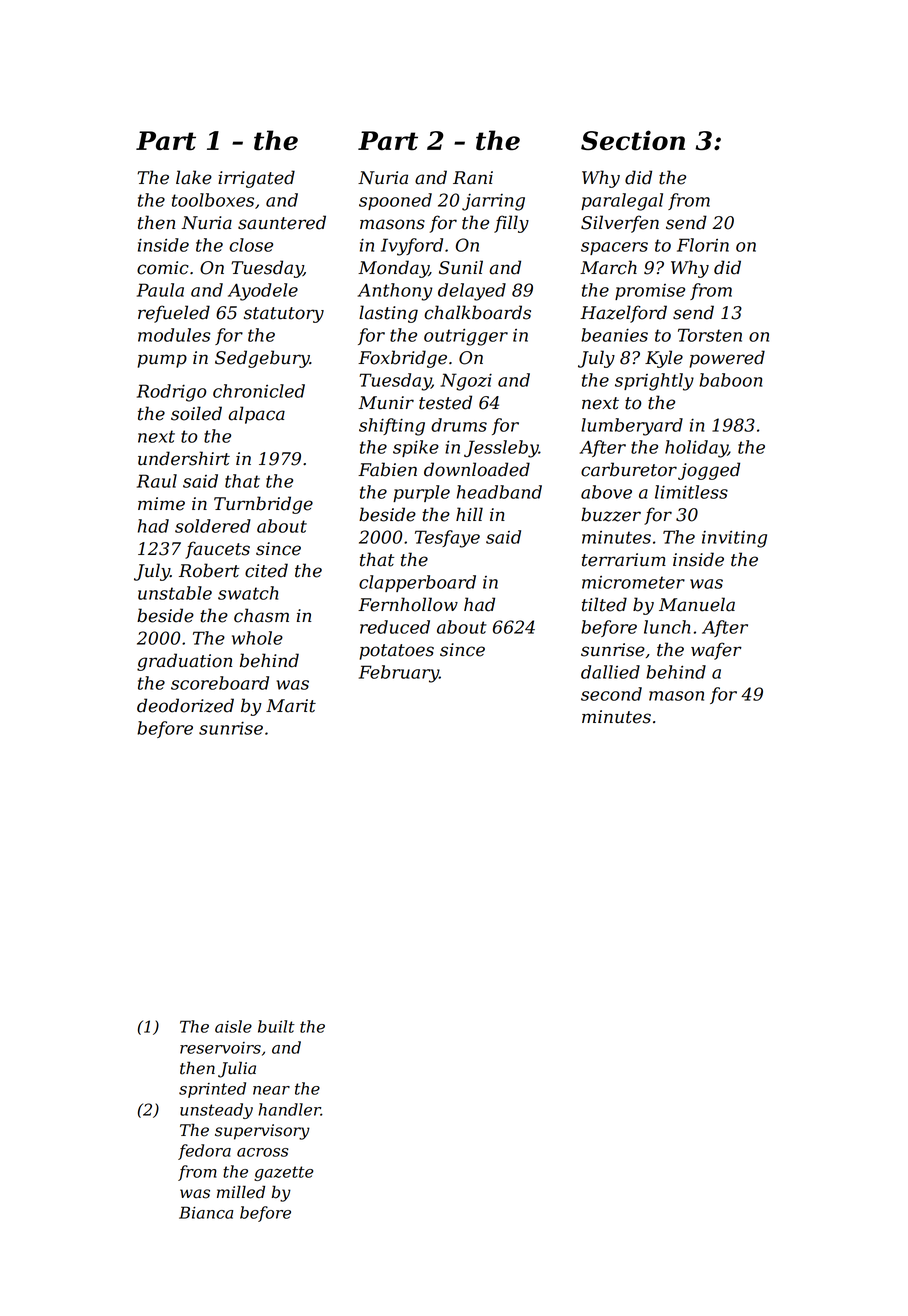  What do you see at coordinates (664, 359) in the page?
I see `Kyle` at bounding box center [664, 359].
